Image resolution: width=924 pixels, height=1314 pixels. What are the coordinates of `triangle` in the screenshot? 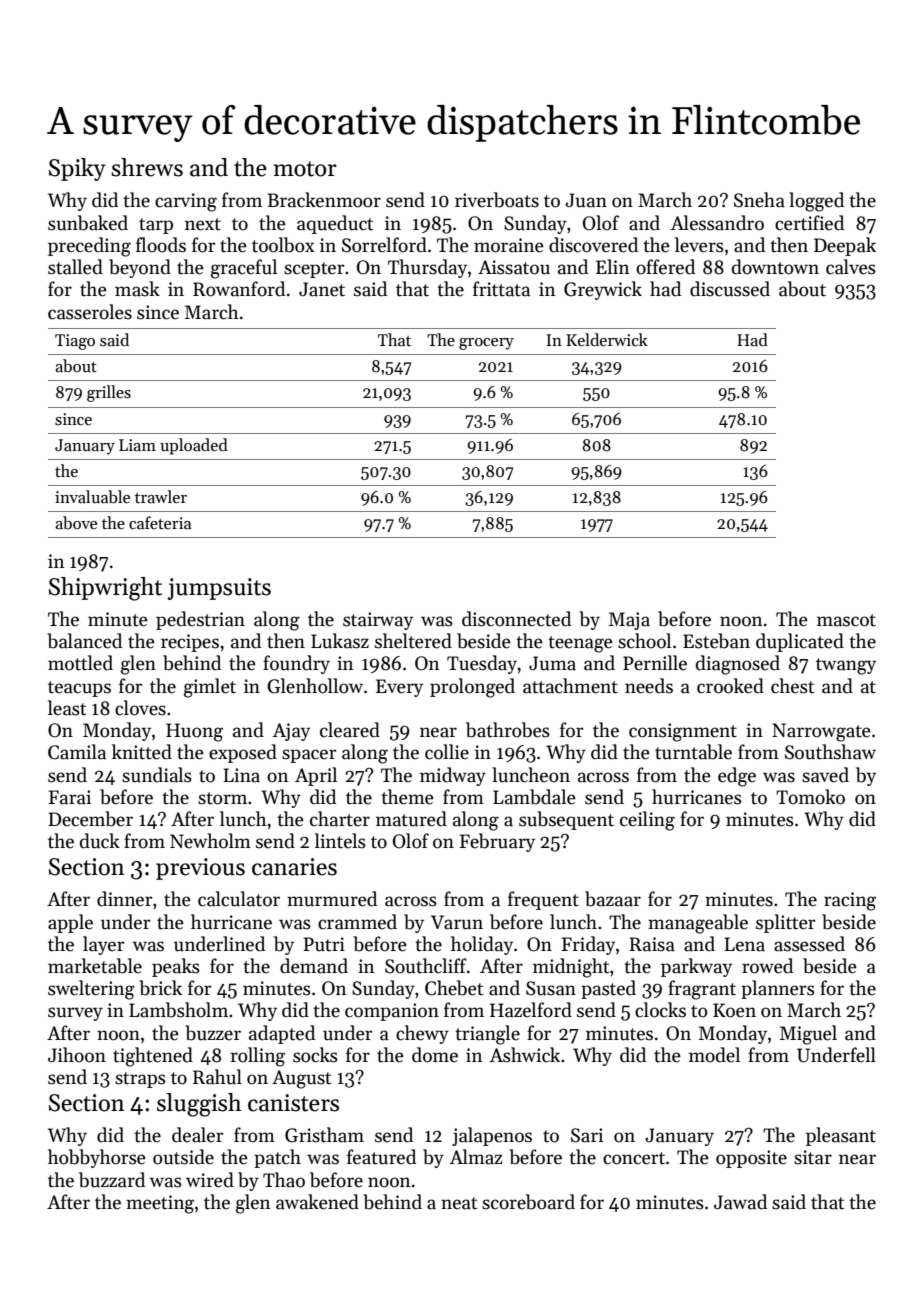 It's located at (487, 1035).
